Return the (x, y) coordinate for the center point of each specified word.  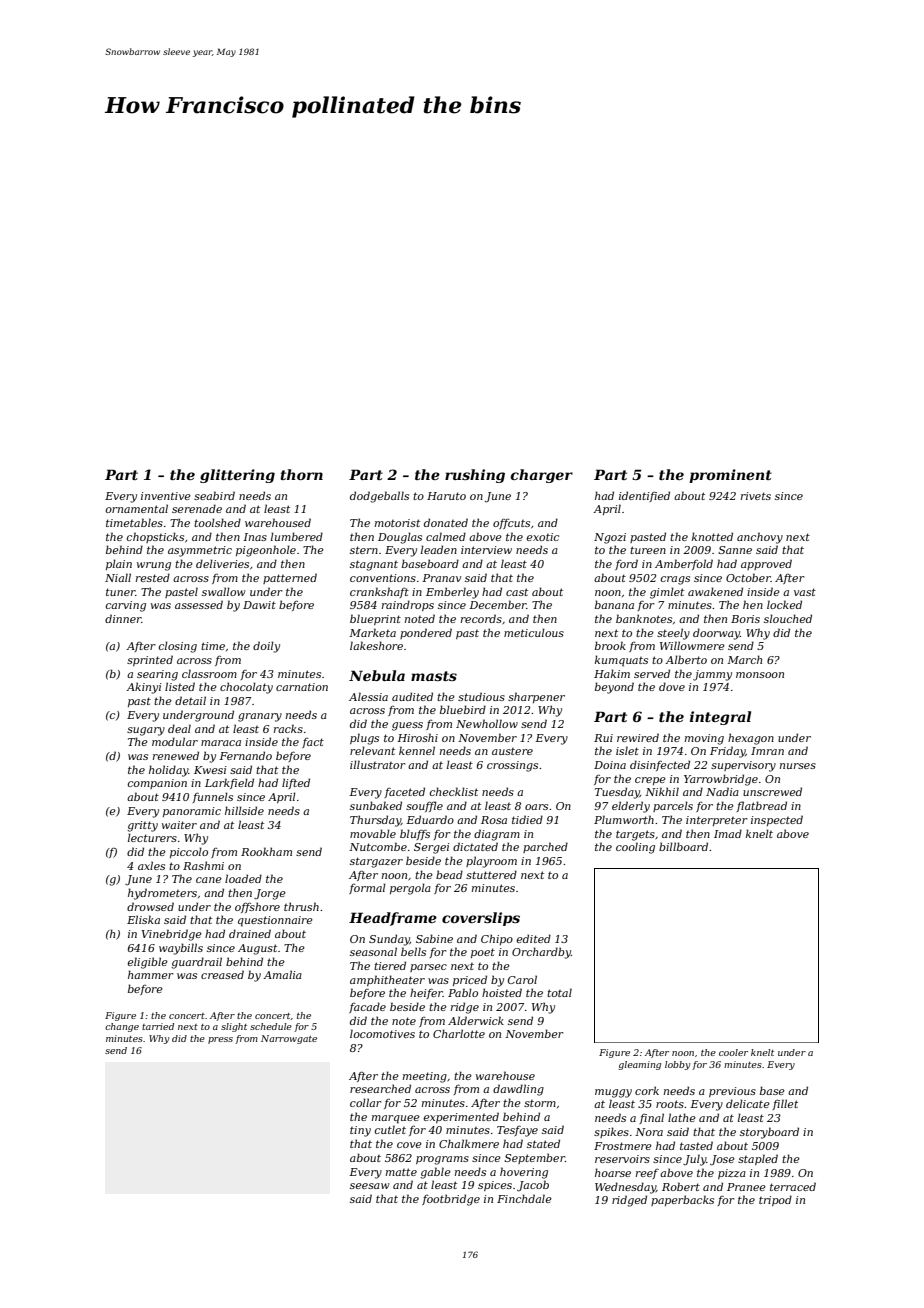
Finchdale (524, 1198)
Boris (745, 619)
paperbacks (682, 1200)
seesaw (370, 1186)
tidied (527, 819)
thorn (301, 474)
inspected (777, 820)
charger (541, 476)
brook (610, 645)
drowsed (150, 906)
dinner (123, 618)
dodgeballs (379, 497)
